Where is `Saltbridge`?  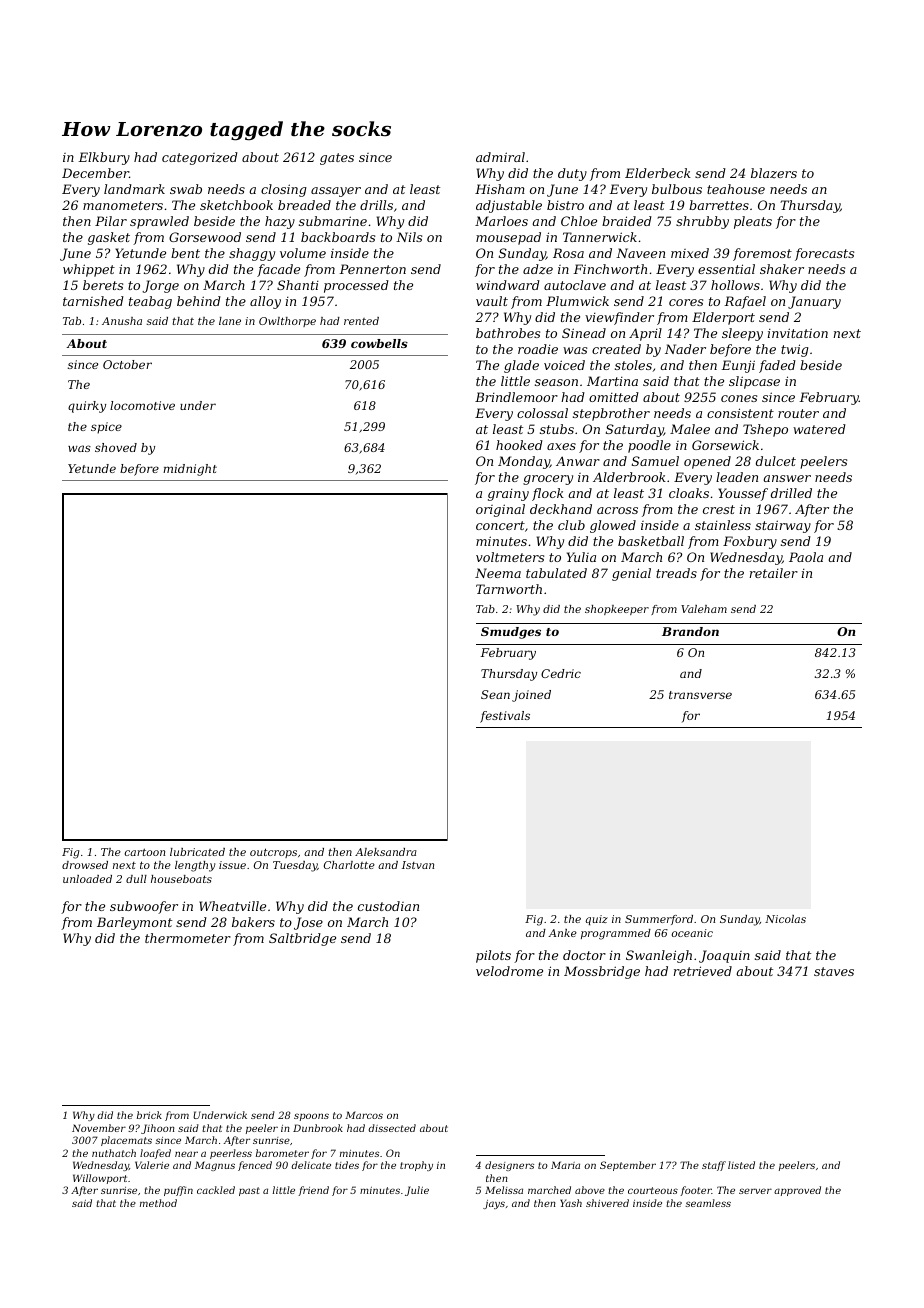 Saltbridge is located at coordinates (302, 939).
